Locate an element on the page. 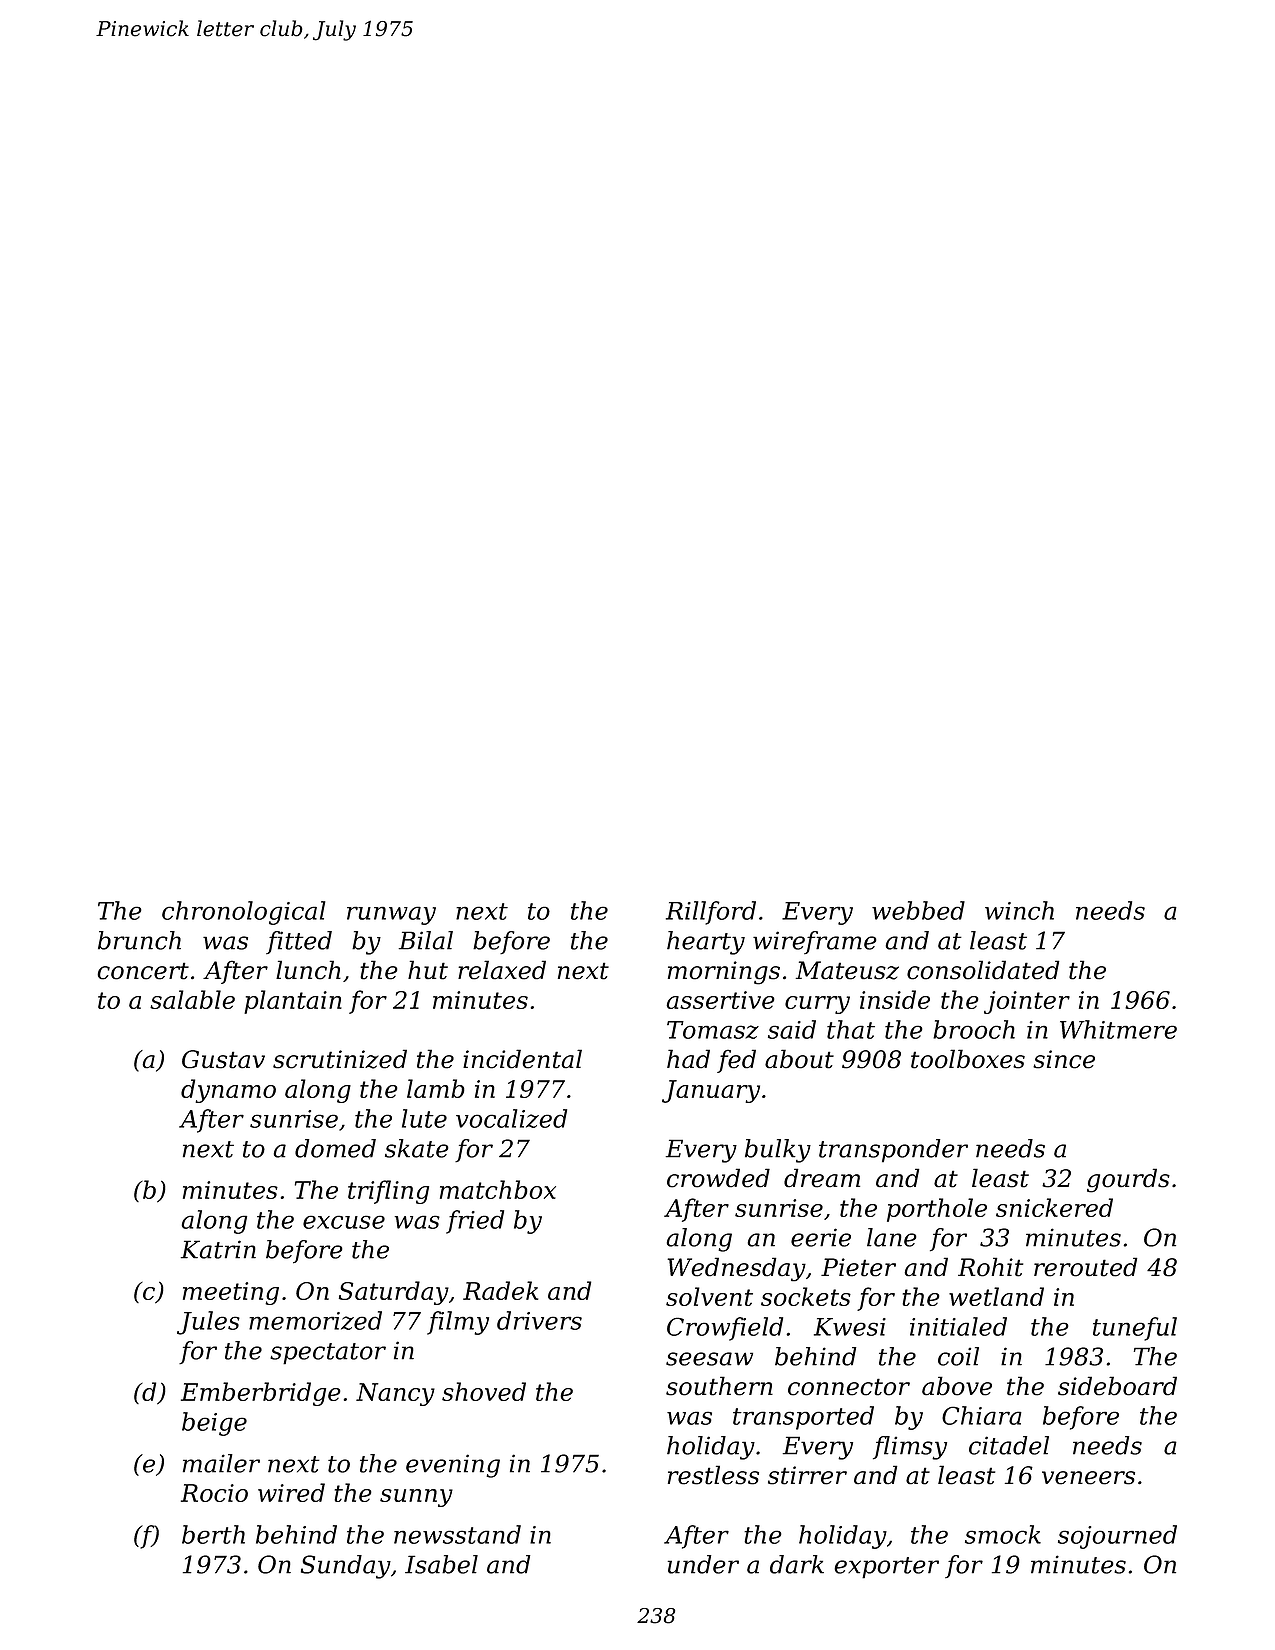  Katrin is located at coordinates (218, 1249).
